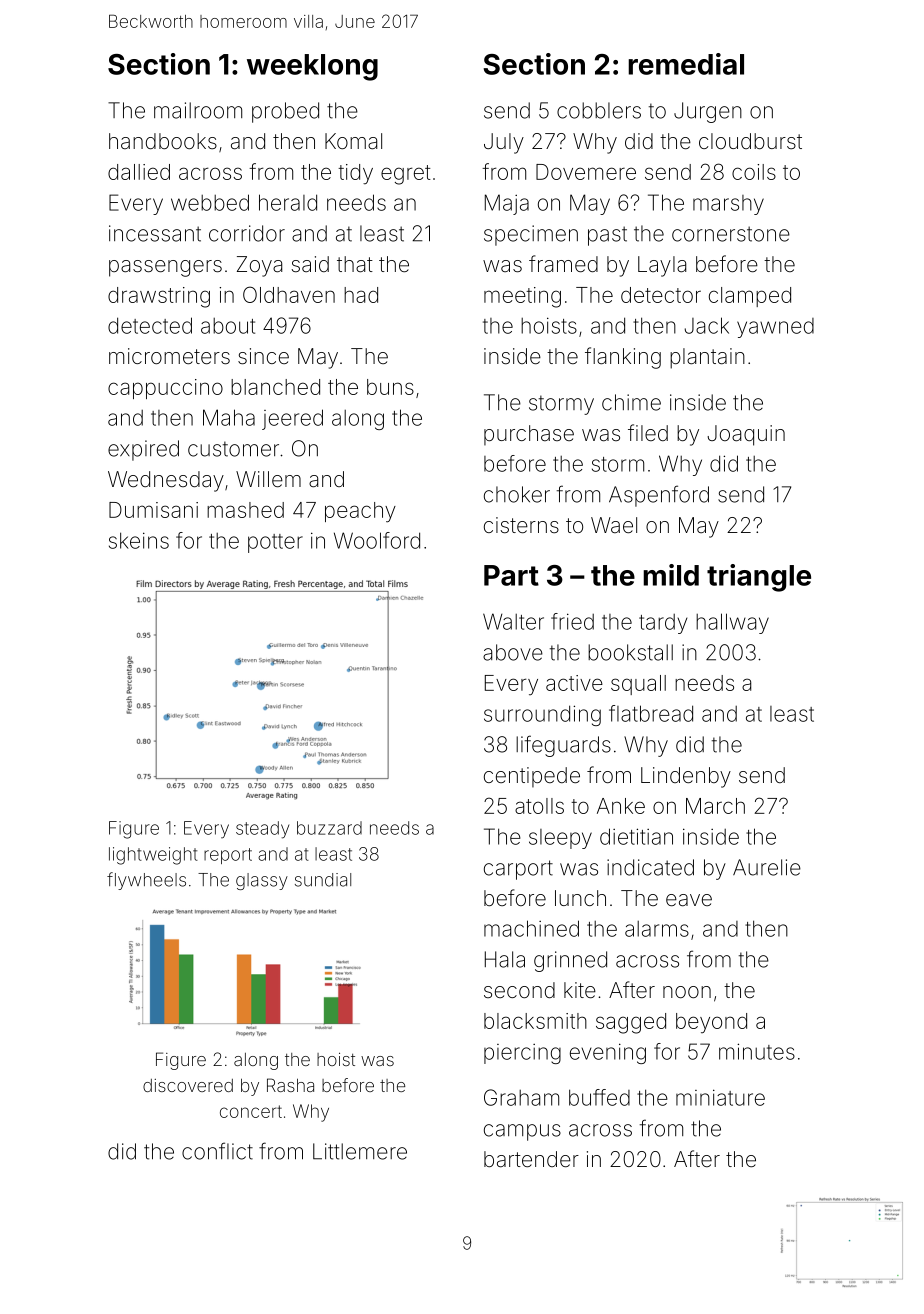 The width and height of the image is (924, 1314). What do you see at coordinates (522, 297) in the image?
I see `meeting` at bounding box center [522, 297].
